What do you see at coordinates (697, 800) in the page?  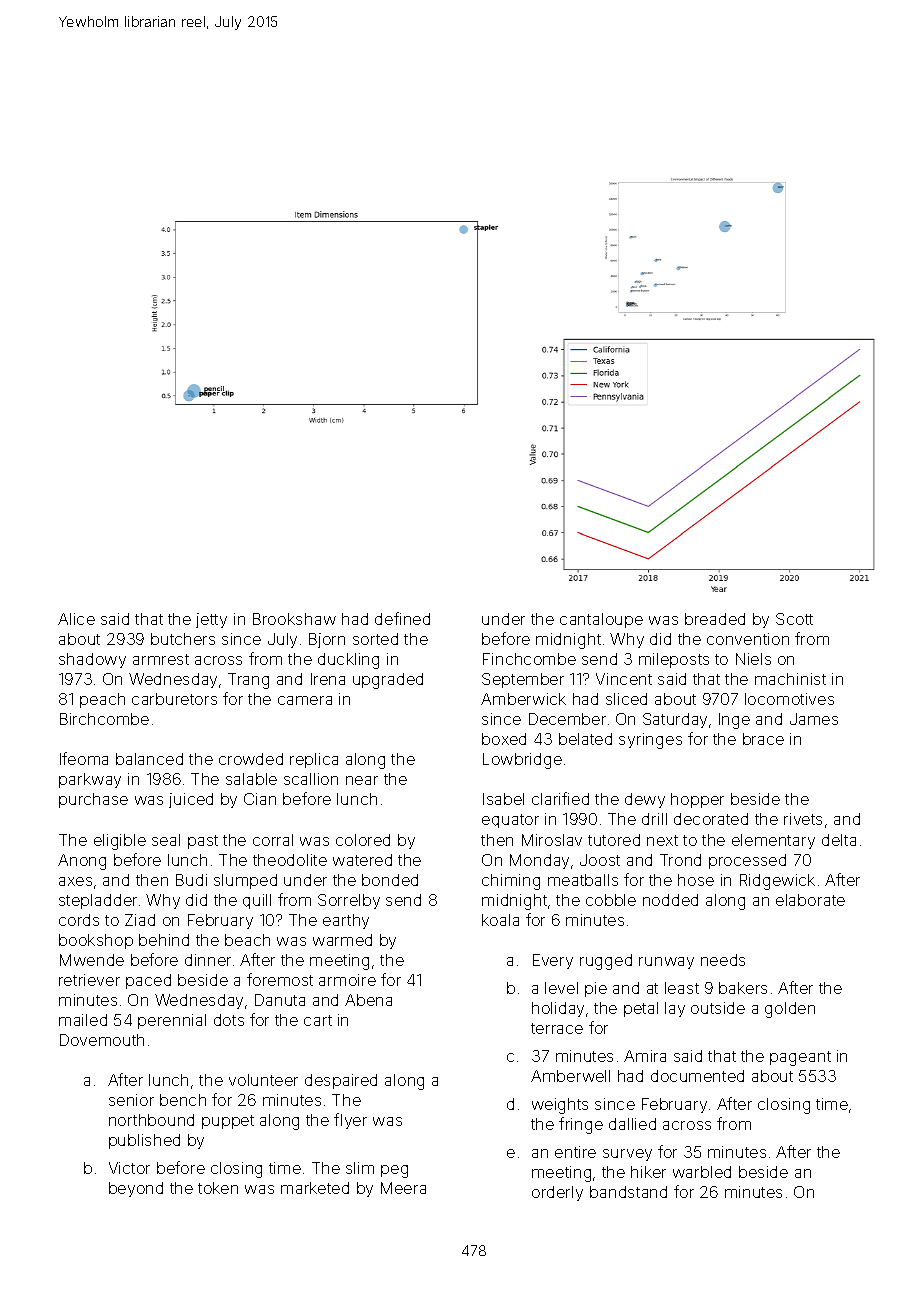 I see `hopper` at bounding box center [697, 800].
